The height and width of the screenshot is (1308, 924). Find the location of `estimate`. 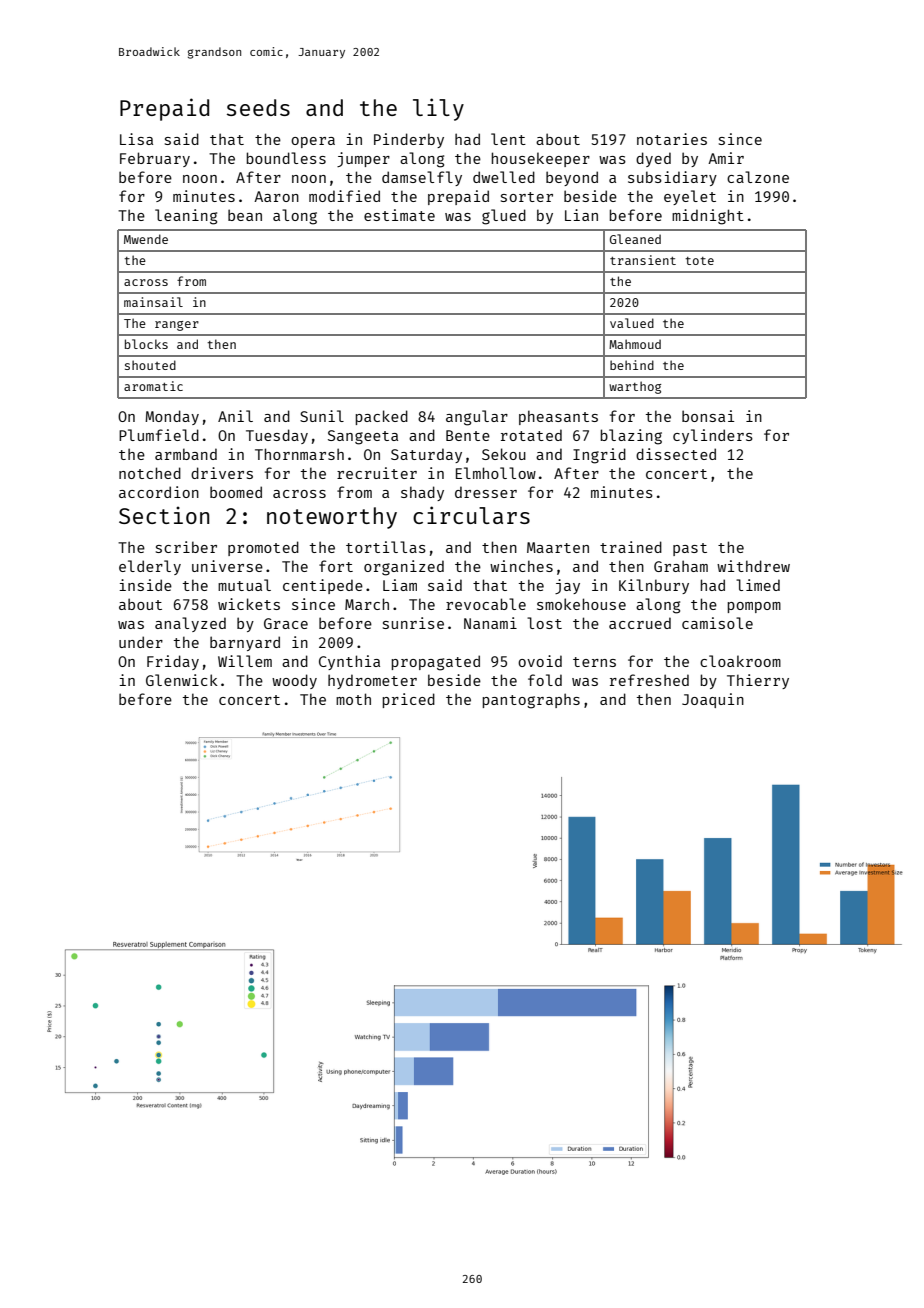

estimate is located at coordinates (399, 215).
